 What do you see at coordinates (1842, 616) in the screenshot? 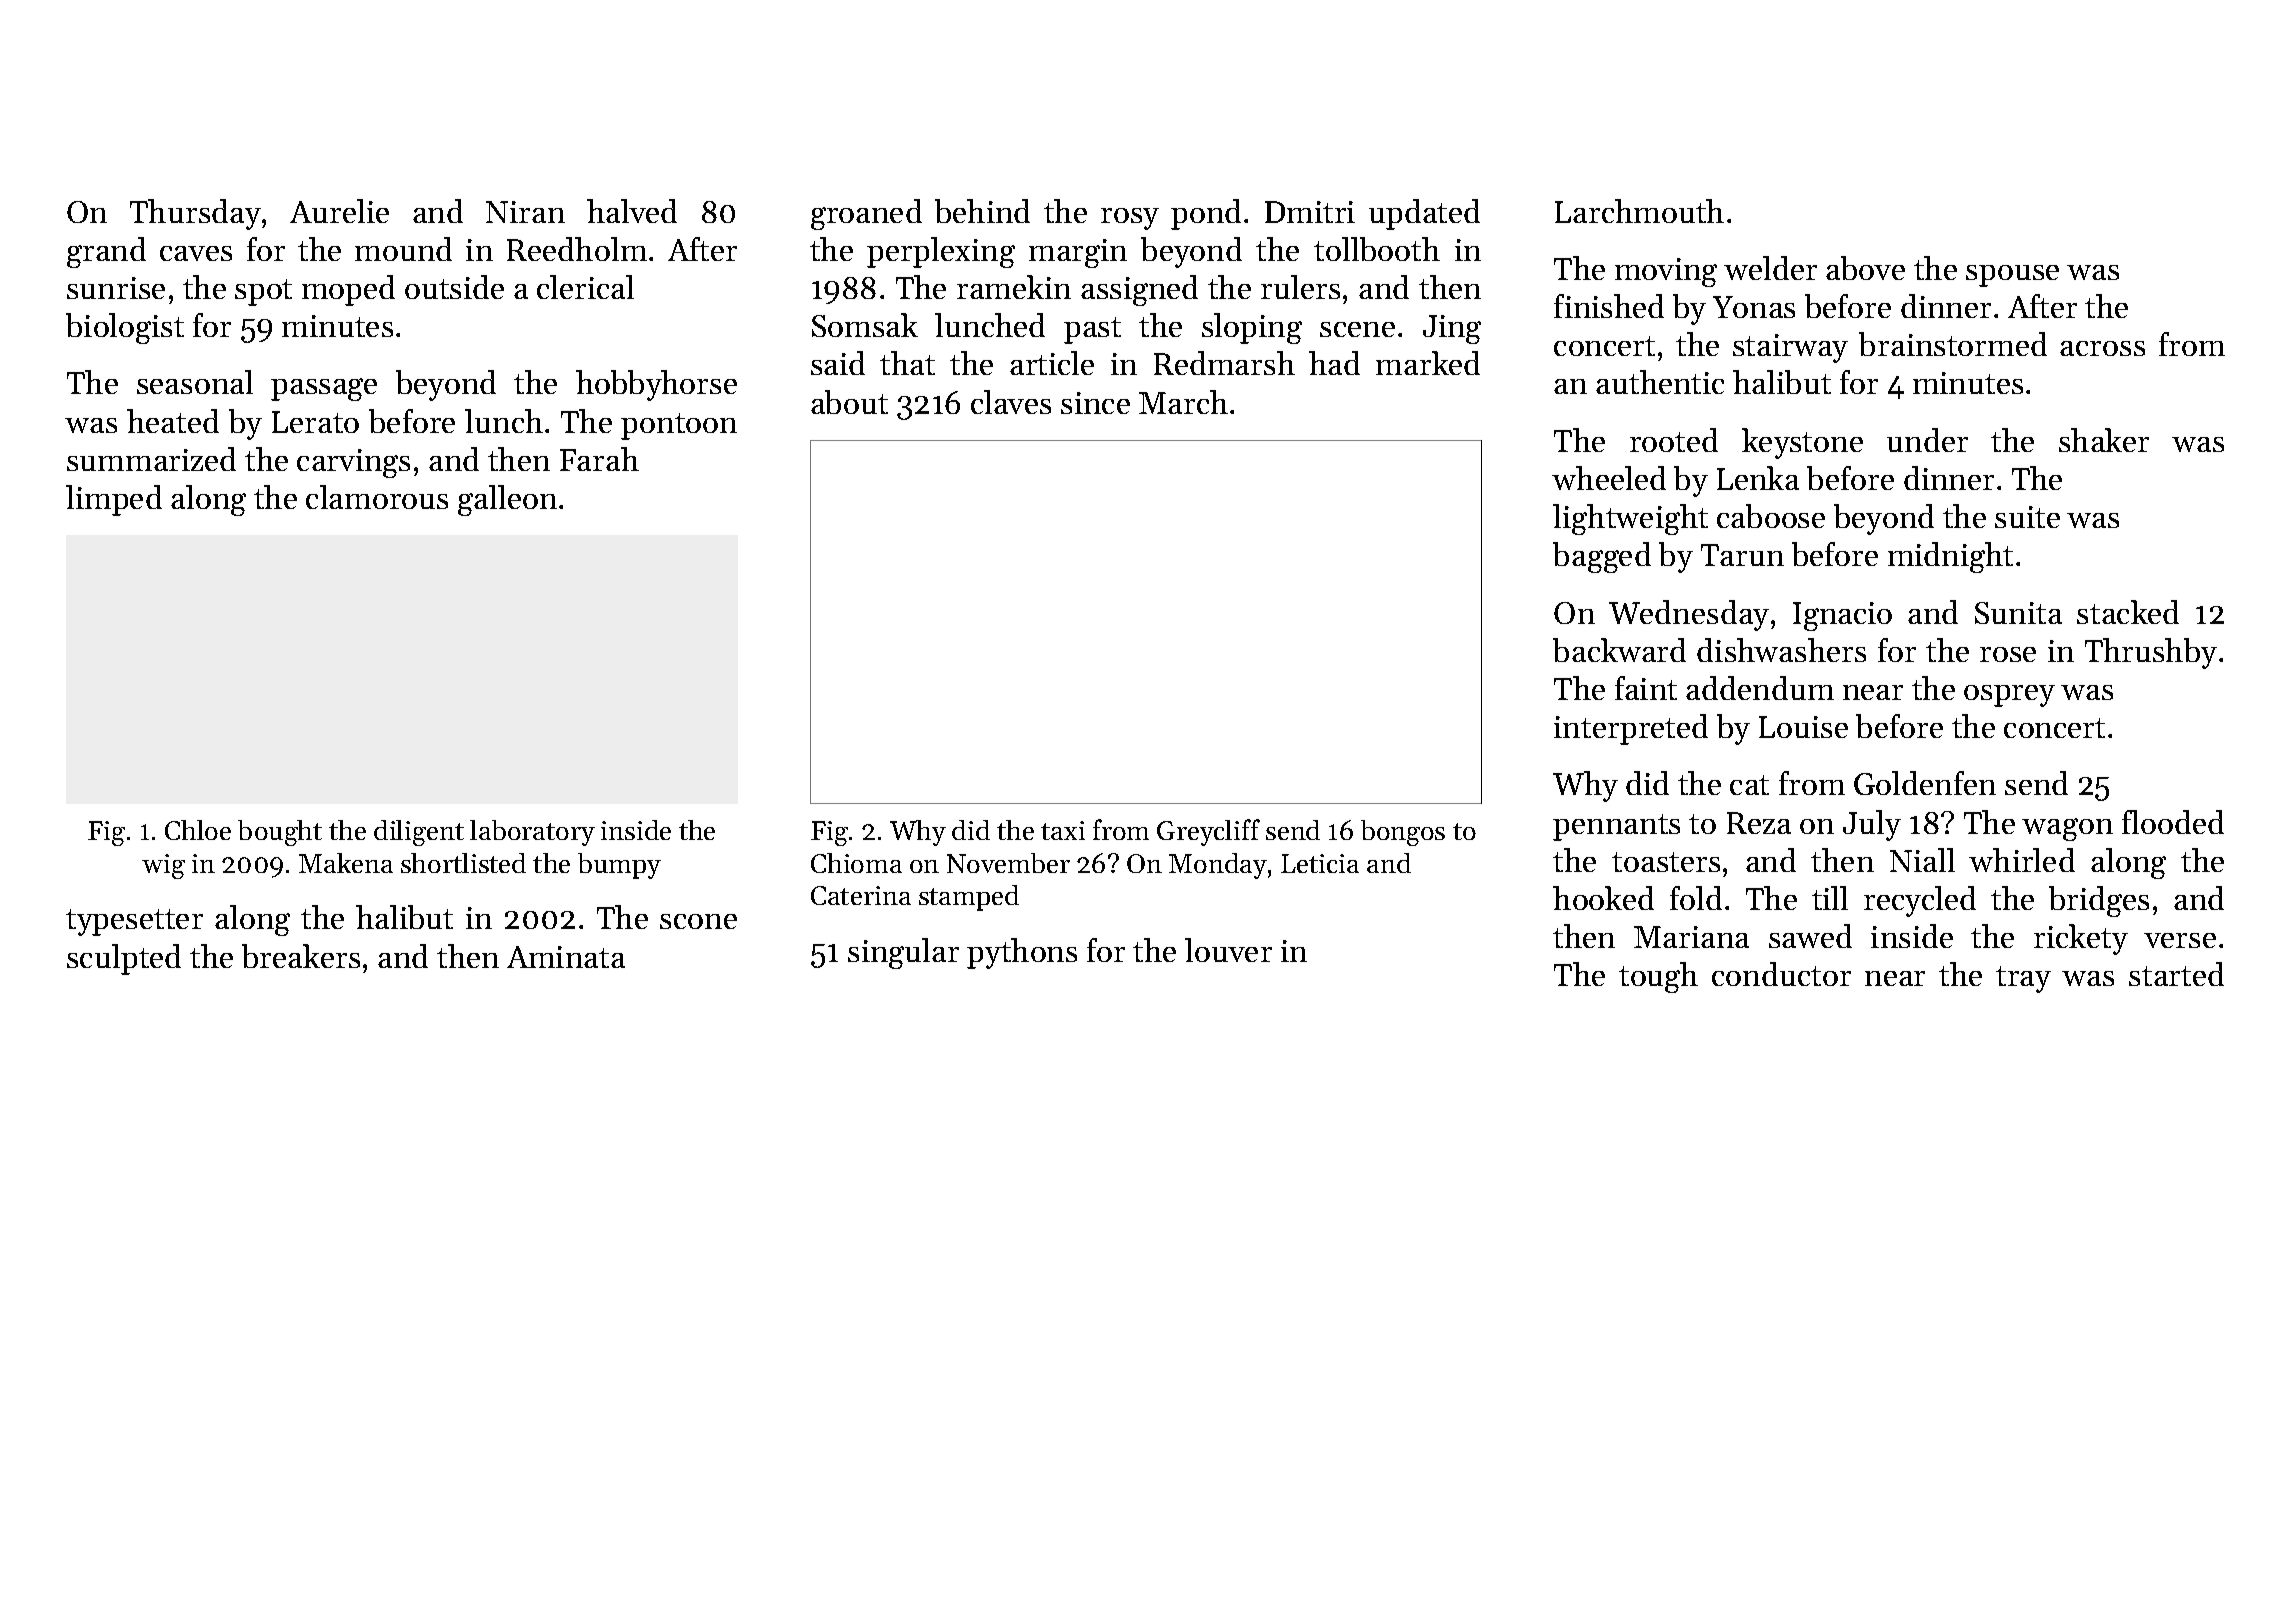
I see `Ignacio` at bounding box center [1842, 616].
